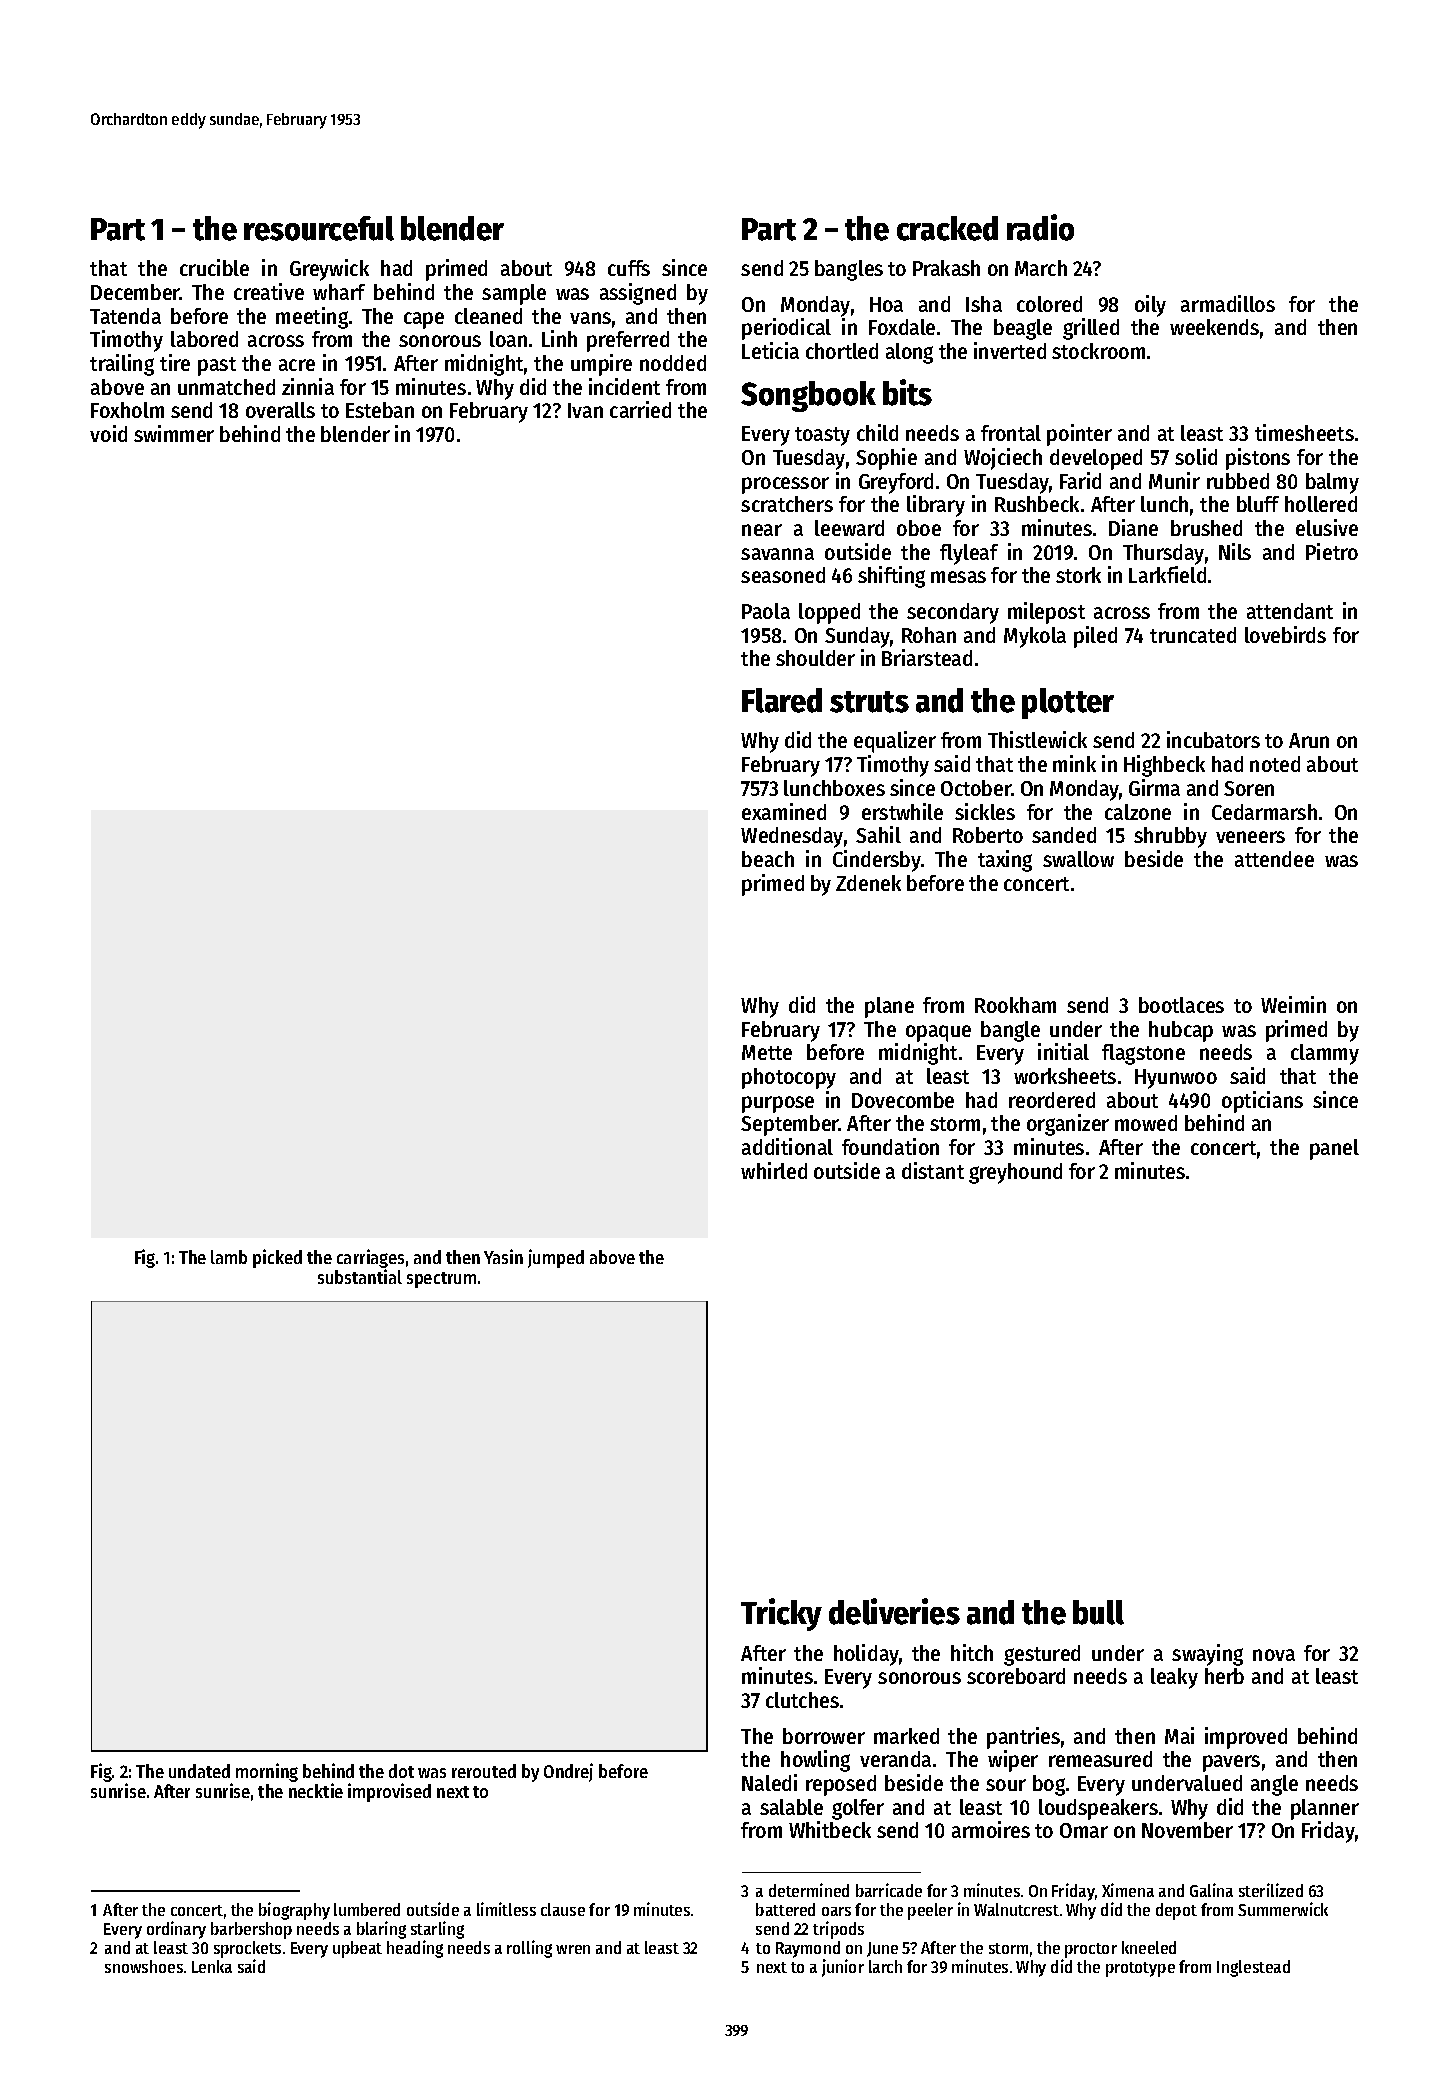 This page has height=2100, width=1450. Describe the element at coordinates (629, 268) in the page. I see `cuffs` at that location.
